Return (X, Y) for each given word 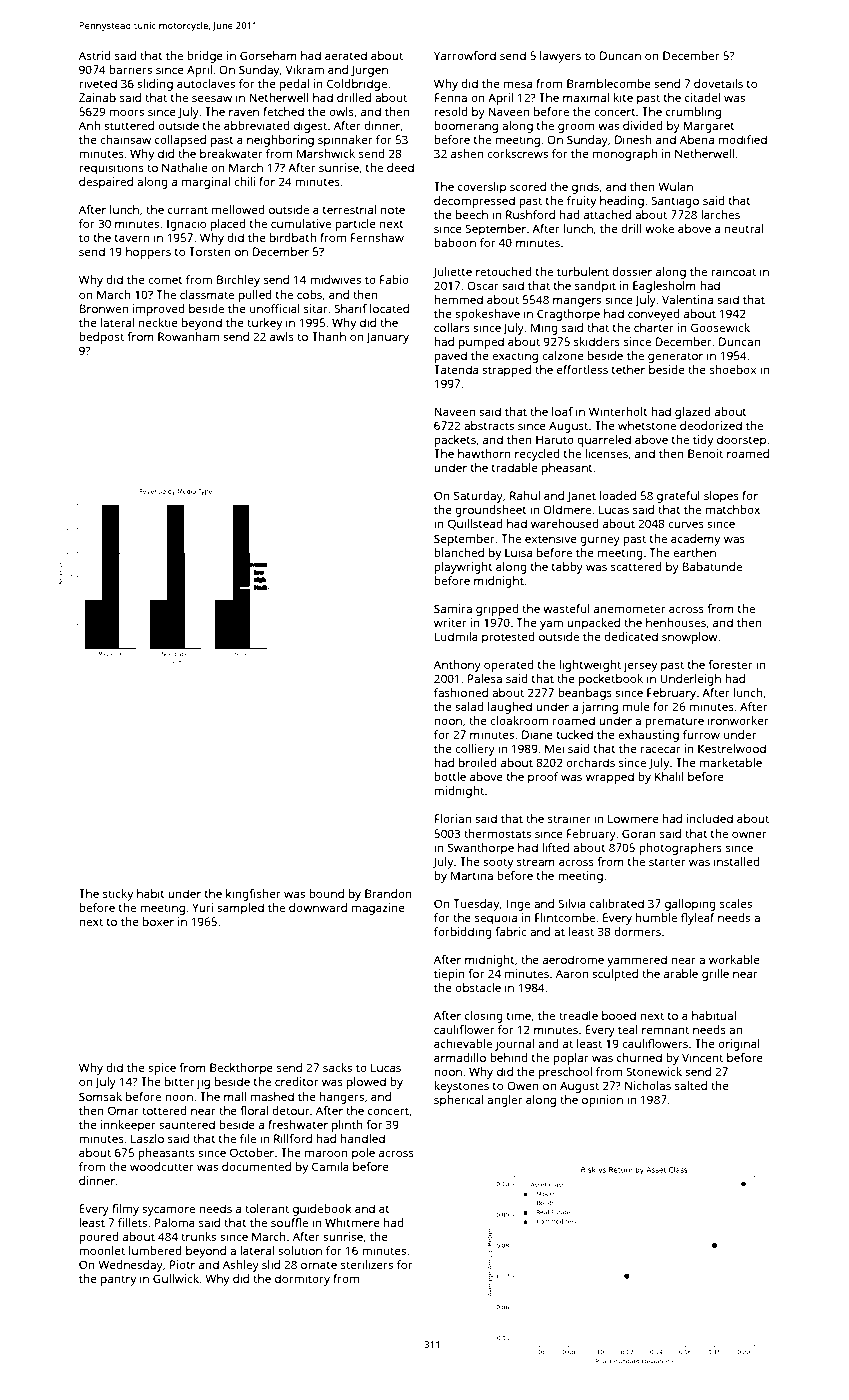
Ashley (241, 1266)
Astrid (95, 55)
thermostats (497, 833)
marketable (731, 762)
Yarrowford (465, 55)
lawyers (560, 57)
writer (450, 622)
